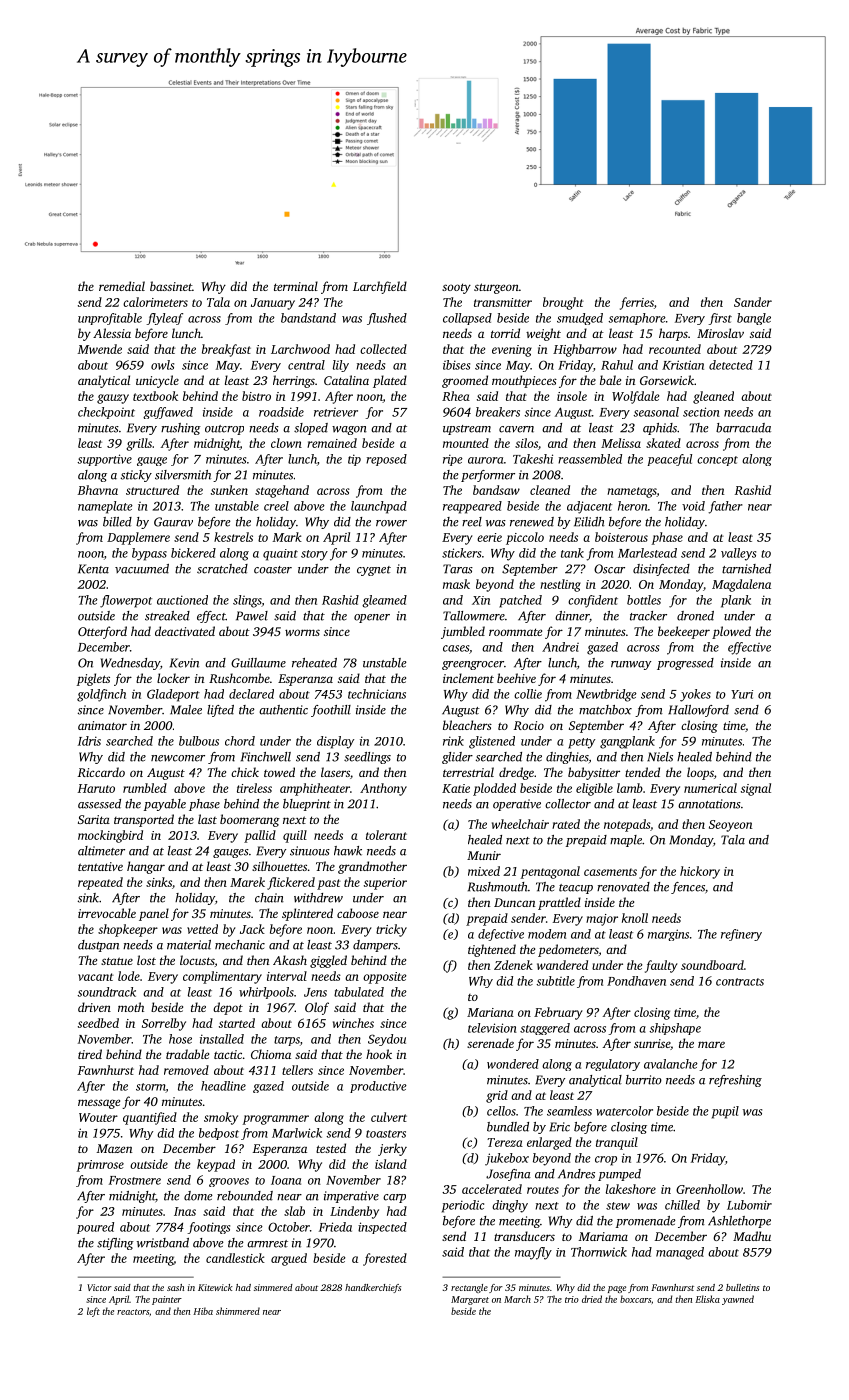 The height and width of the image is (1400, 849). Describe the element at coordinates (512, 351) in the image. I see `evening` at that location.
